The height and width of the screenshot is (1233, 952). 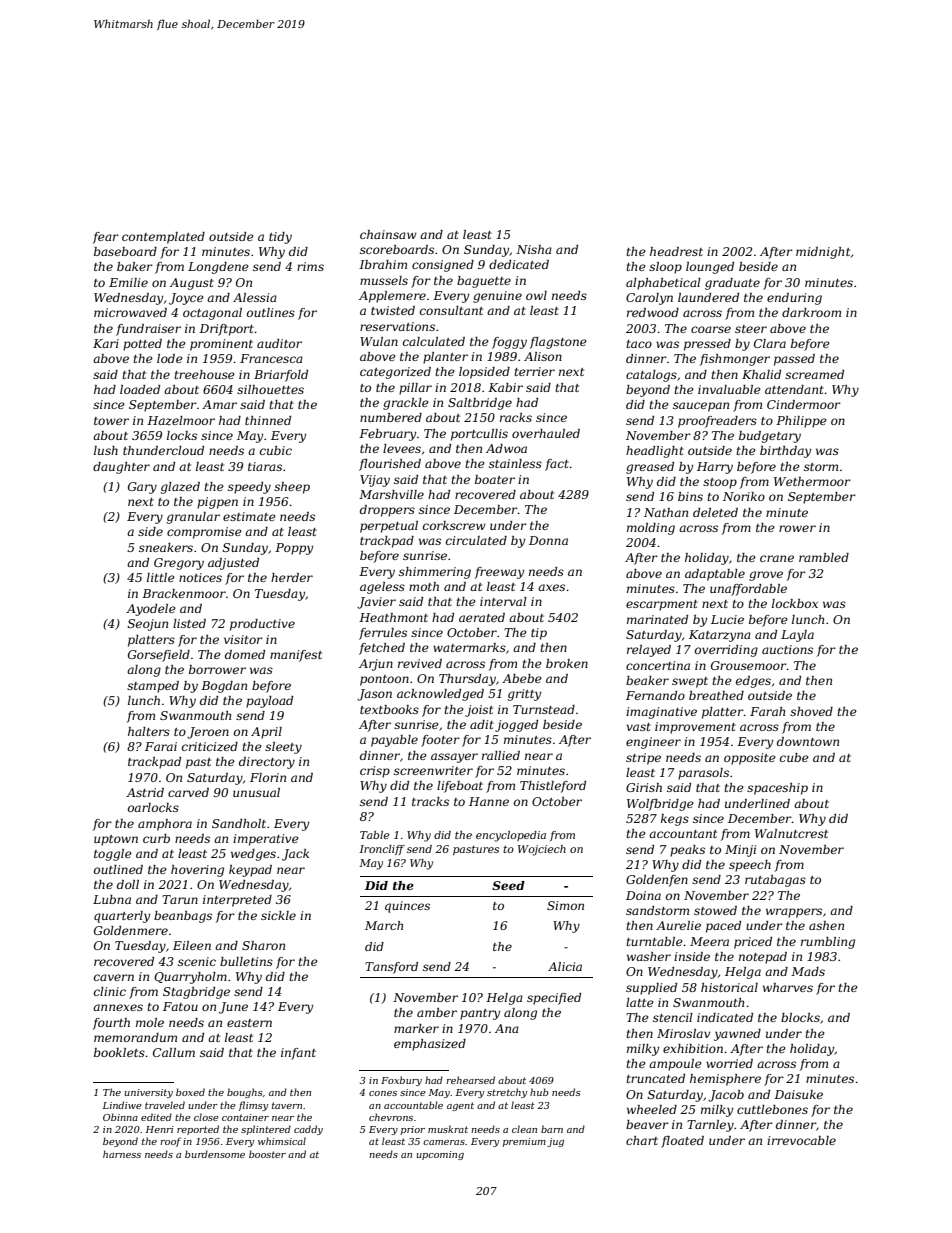 What do you see at coordinates (804, 404) in the screenshot?
I see `Cindermoor` at bounding box center [804, 404].
